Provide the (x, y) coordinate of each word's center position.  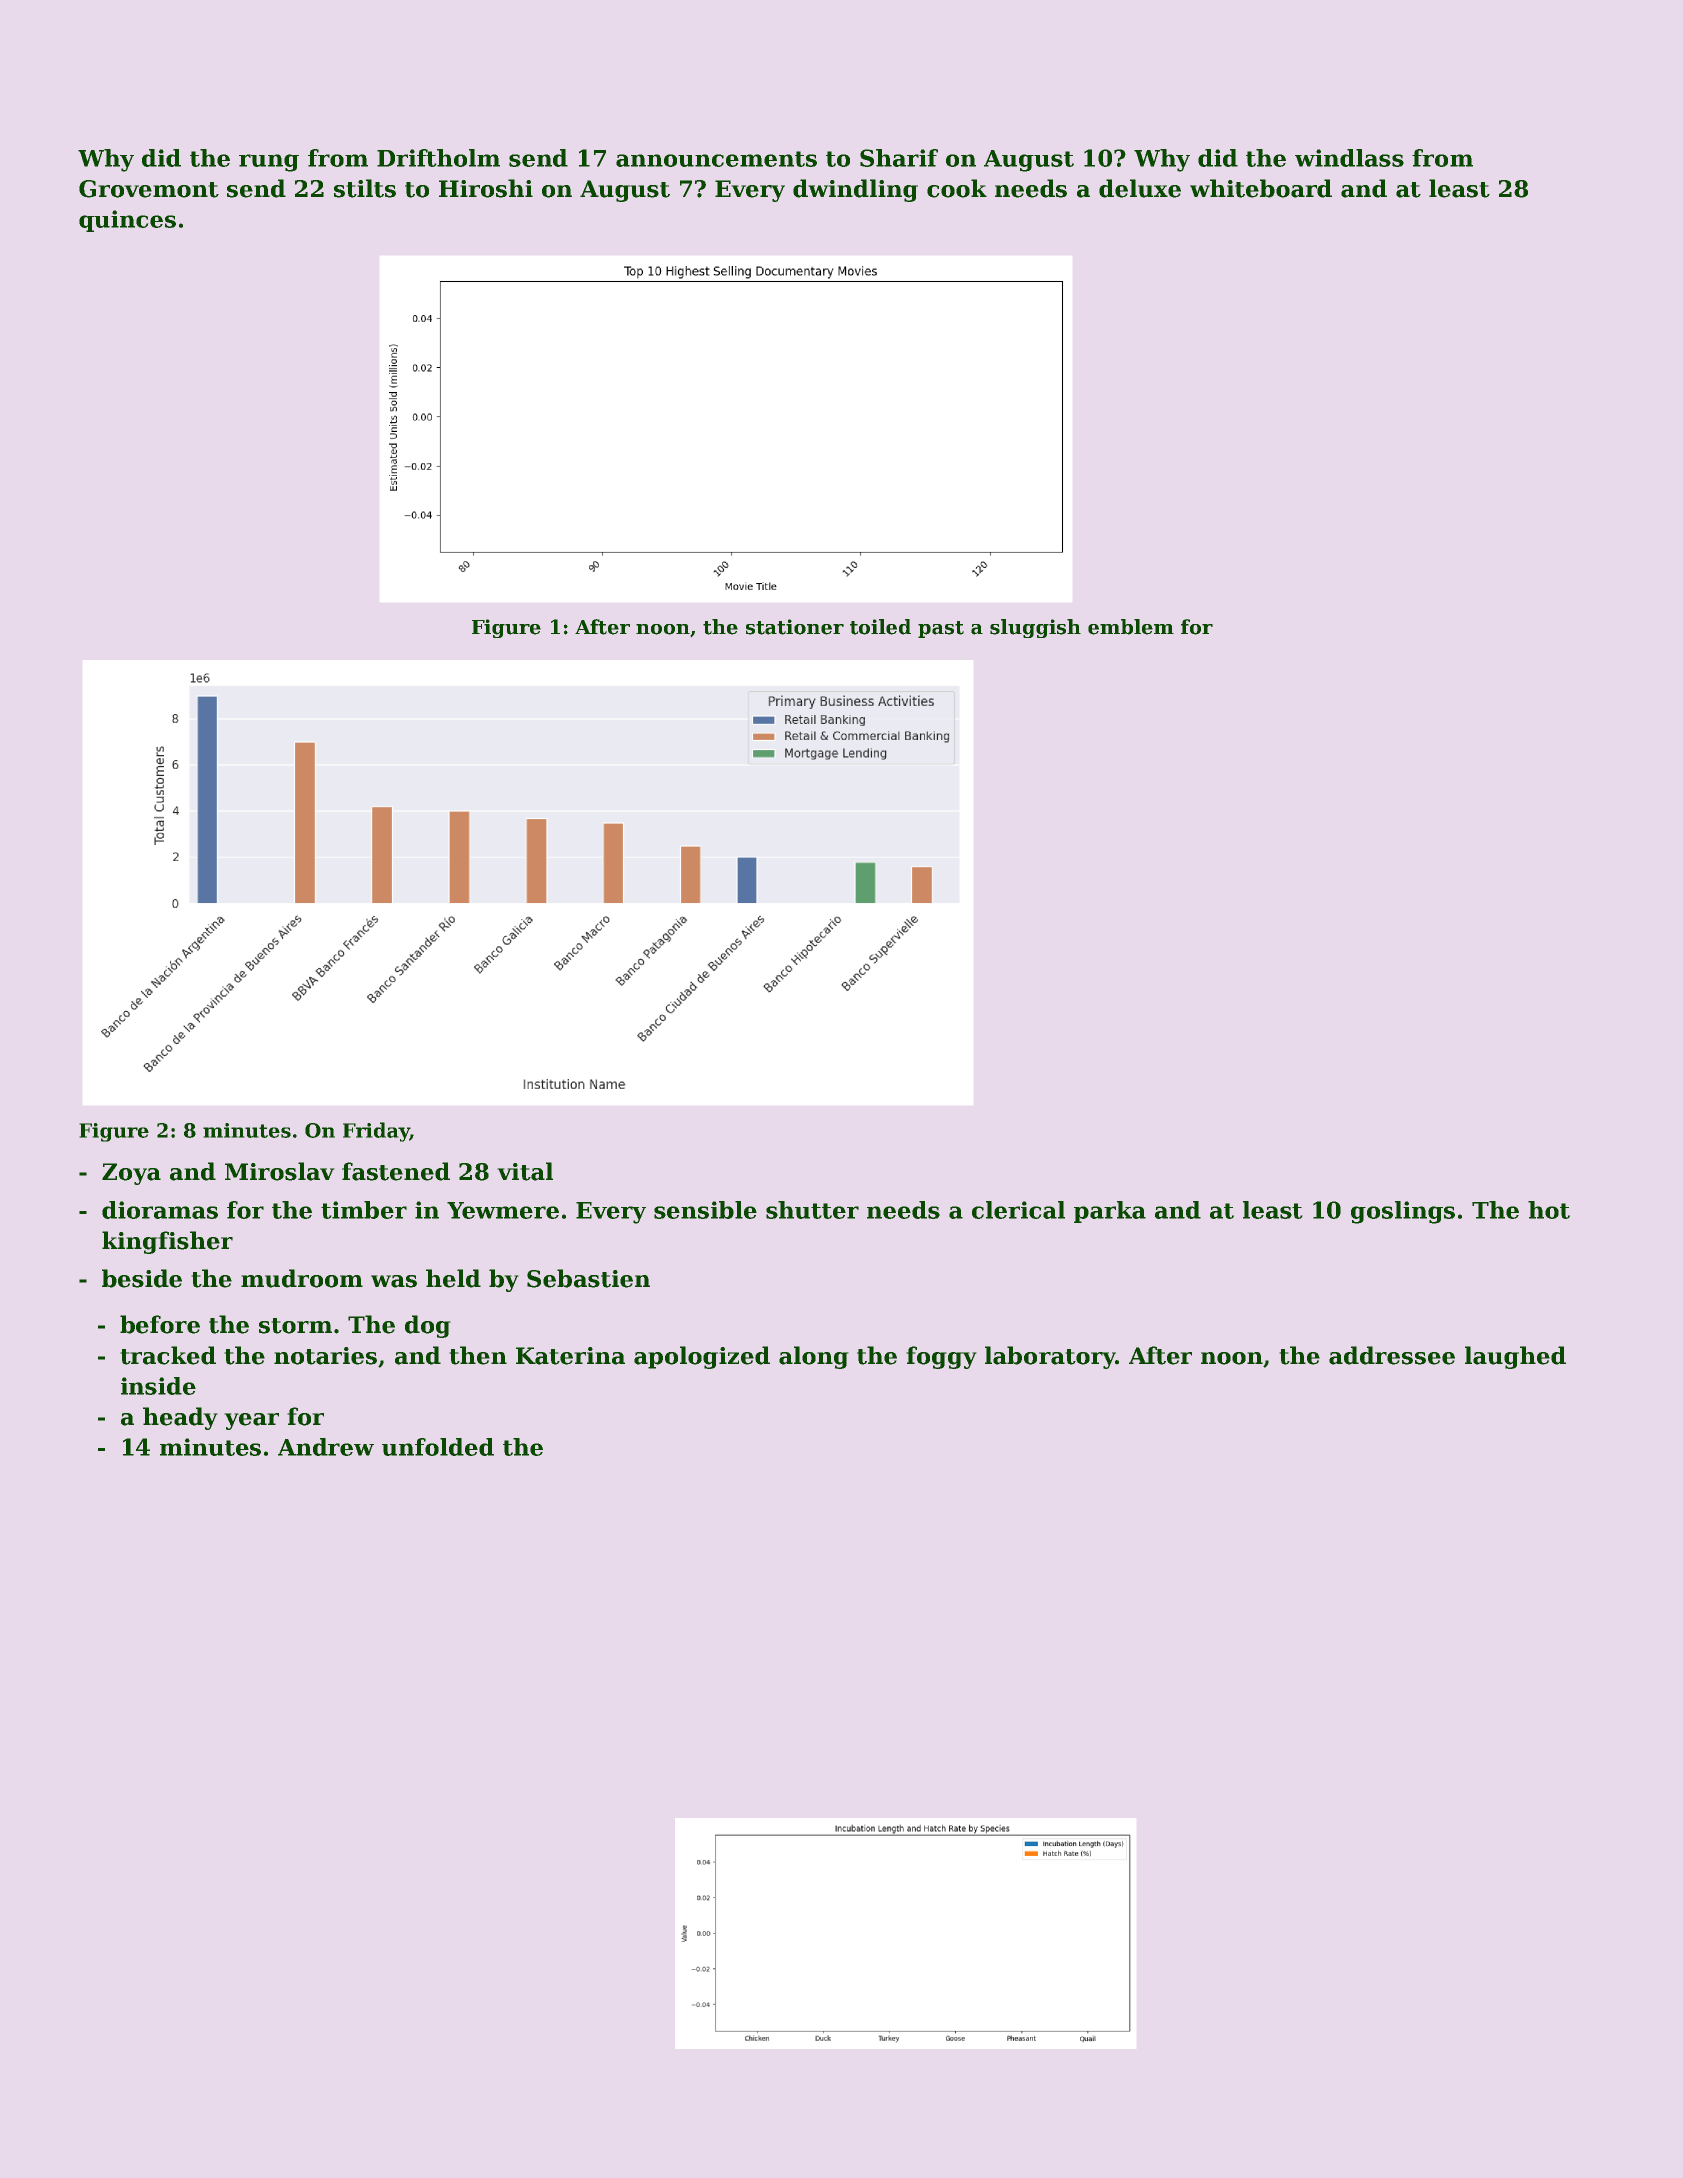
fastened (396, 1171)
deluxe (1140, 188)
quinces (127, 221)
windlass (1349, 158)
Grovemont (149, 189)
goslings (1403, 1212)
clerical (1018, 1210)
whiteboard (1261, 188)
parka (1110, 1212)
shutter (812, 1210)
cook (957, 188)
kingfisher (167, 1242)
